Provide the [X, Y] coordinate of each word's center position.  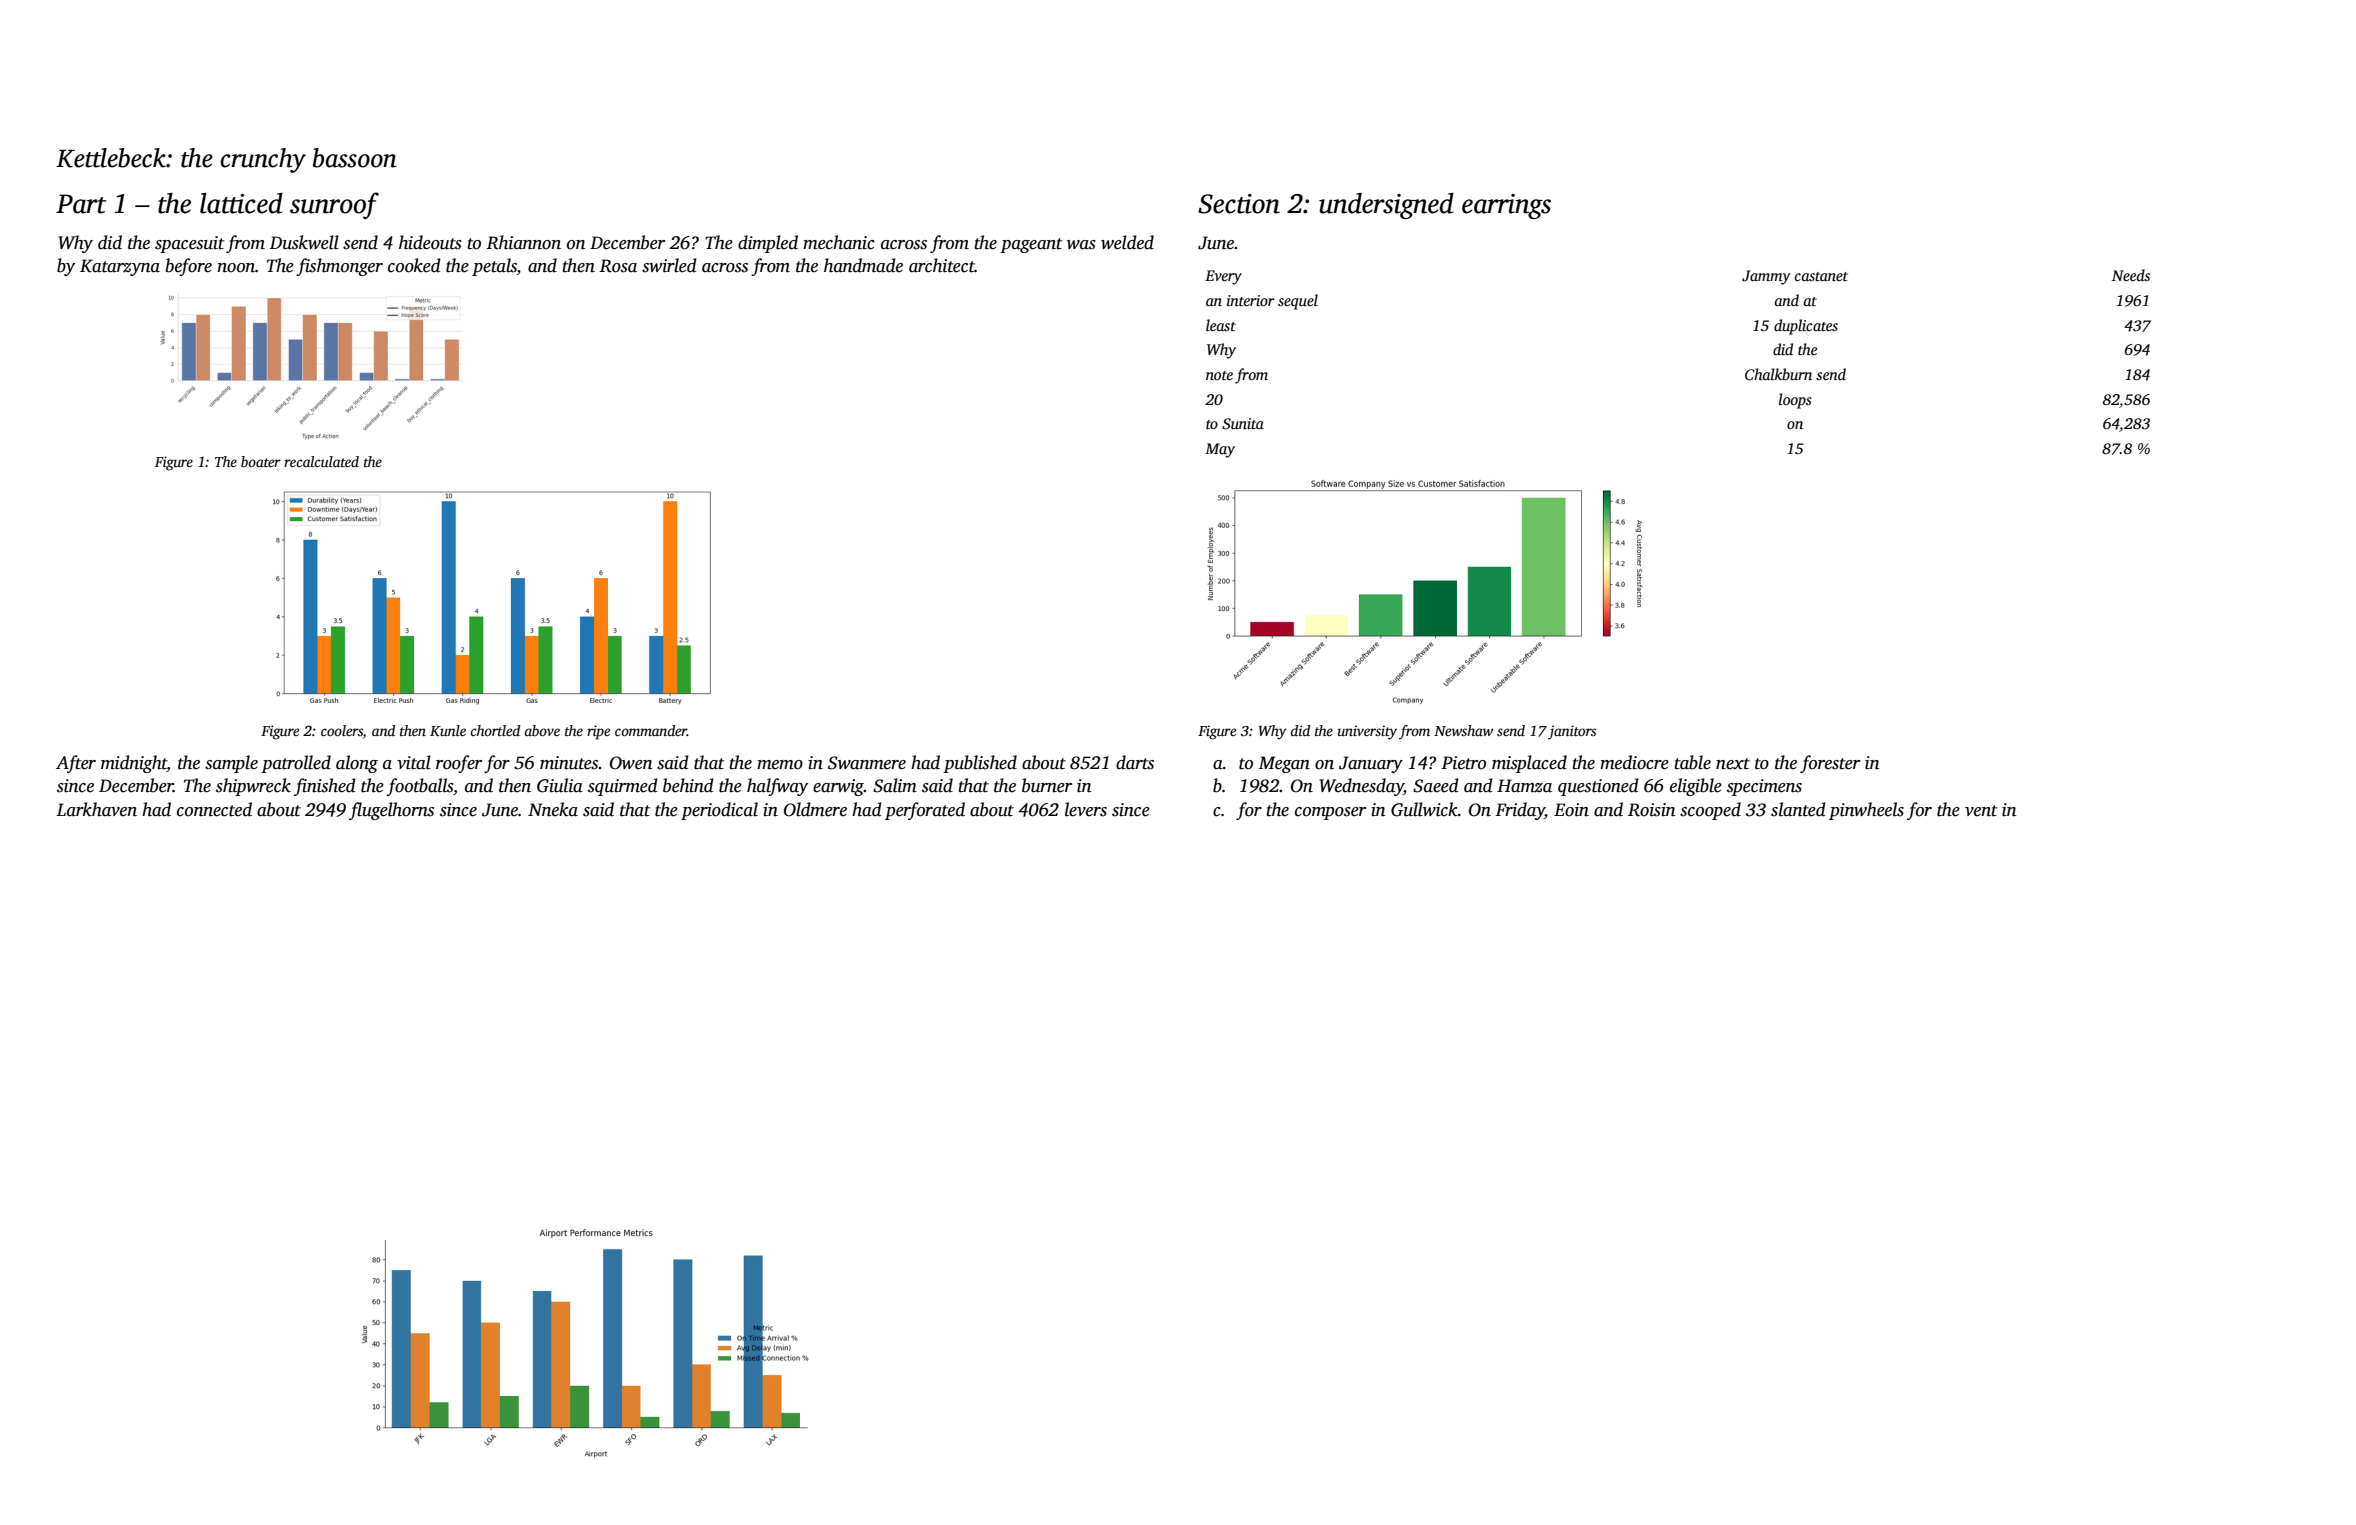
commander [651, 730]
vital [414, 762]
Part [81, 204]
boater [261, 461]
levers [1086, 809]
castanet [1821, 276]
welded [1127, 242]
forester [1830, 764]
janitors [1572, 732]
